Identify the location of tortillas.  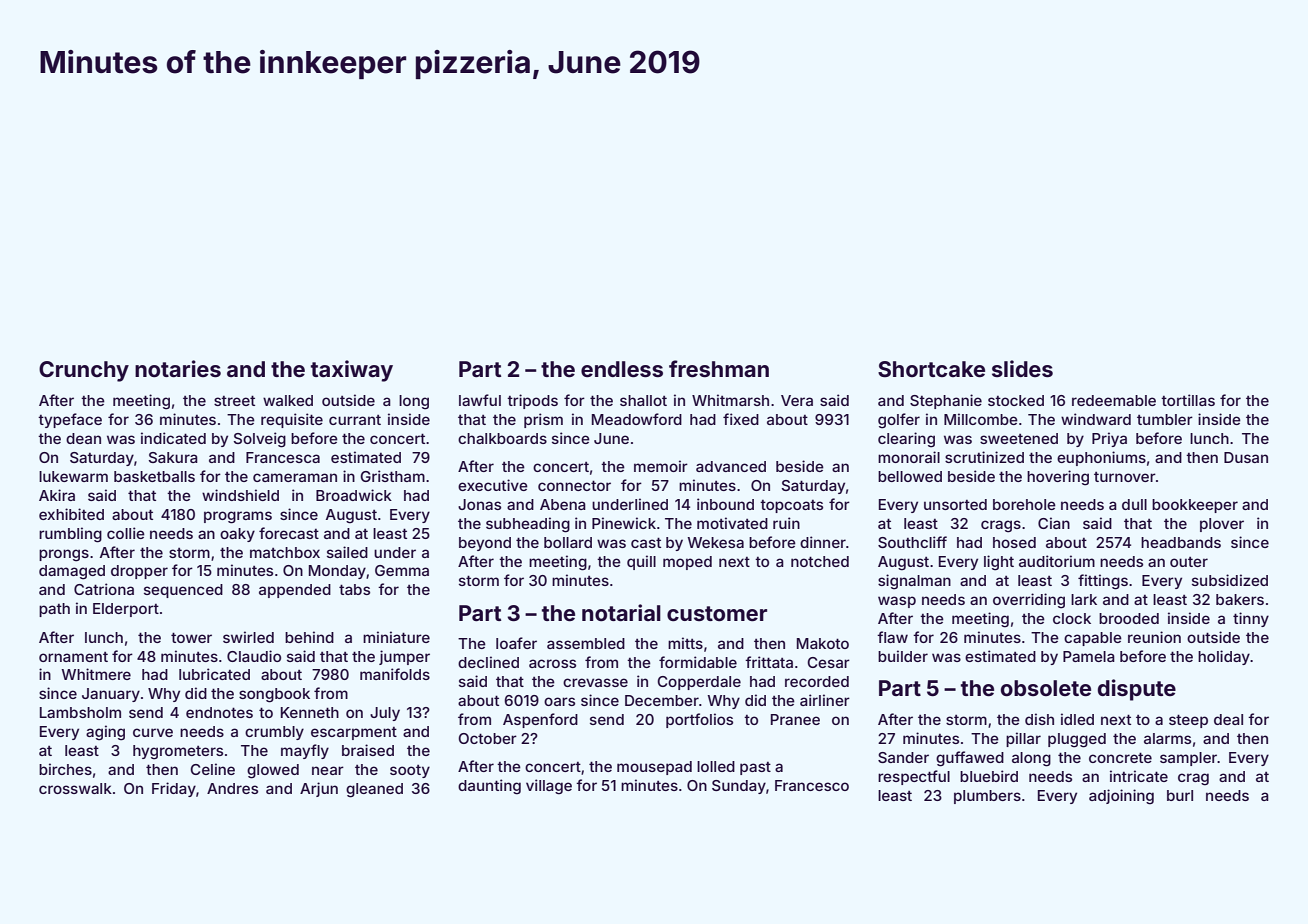
(1188, 400).
